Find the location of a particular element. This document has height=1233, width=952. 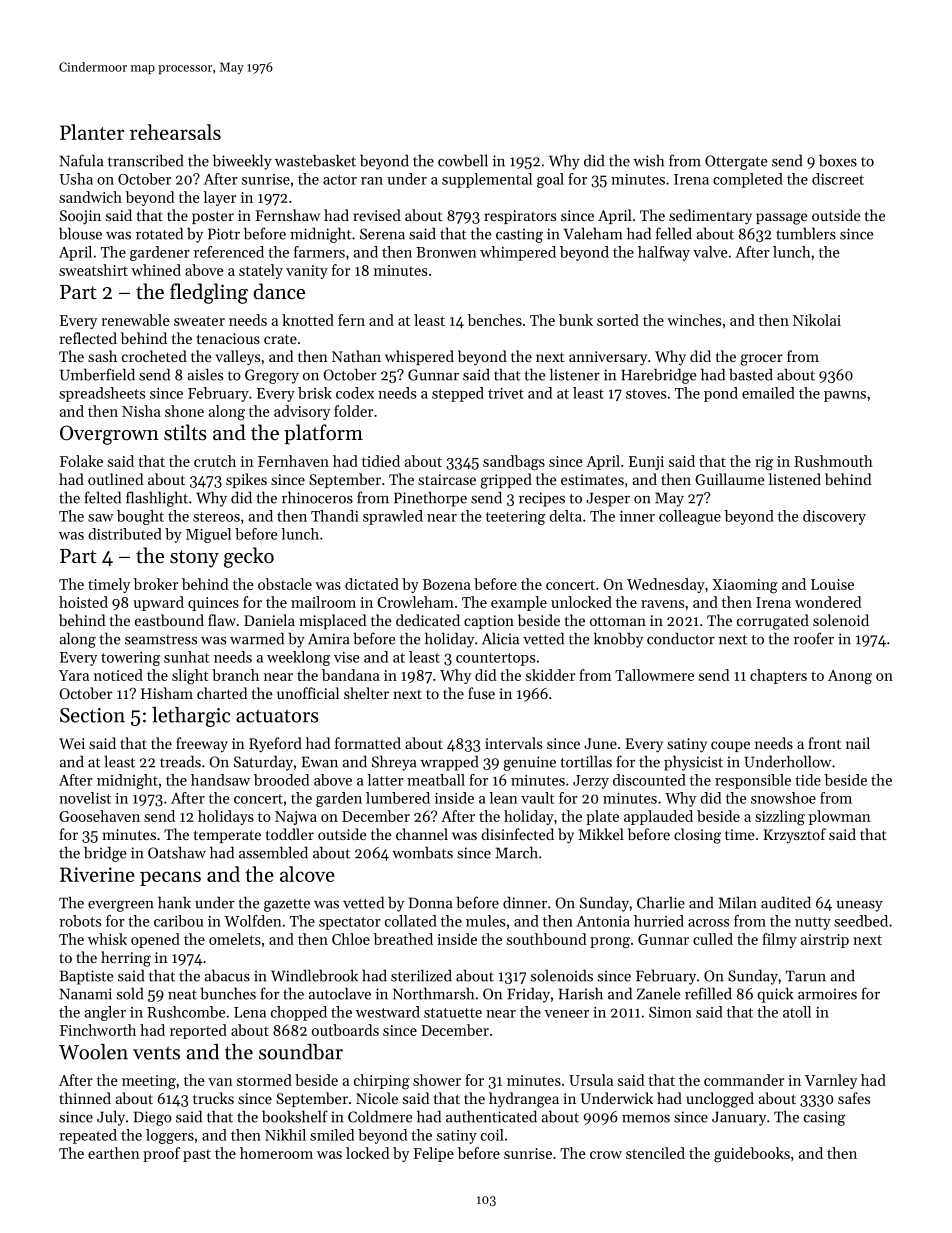

boxes is located at coordinates (838, 160).
